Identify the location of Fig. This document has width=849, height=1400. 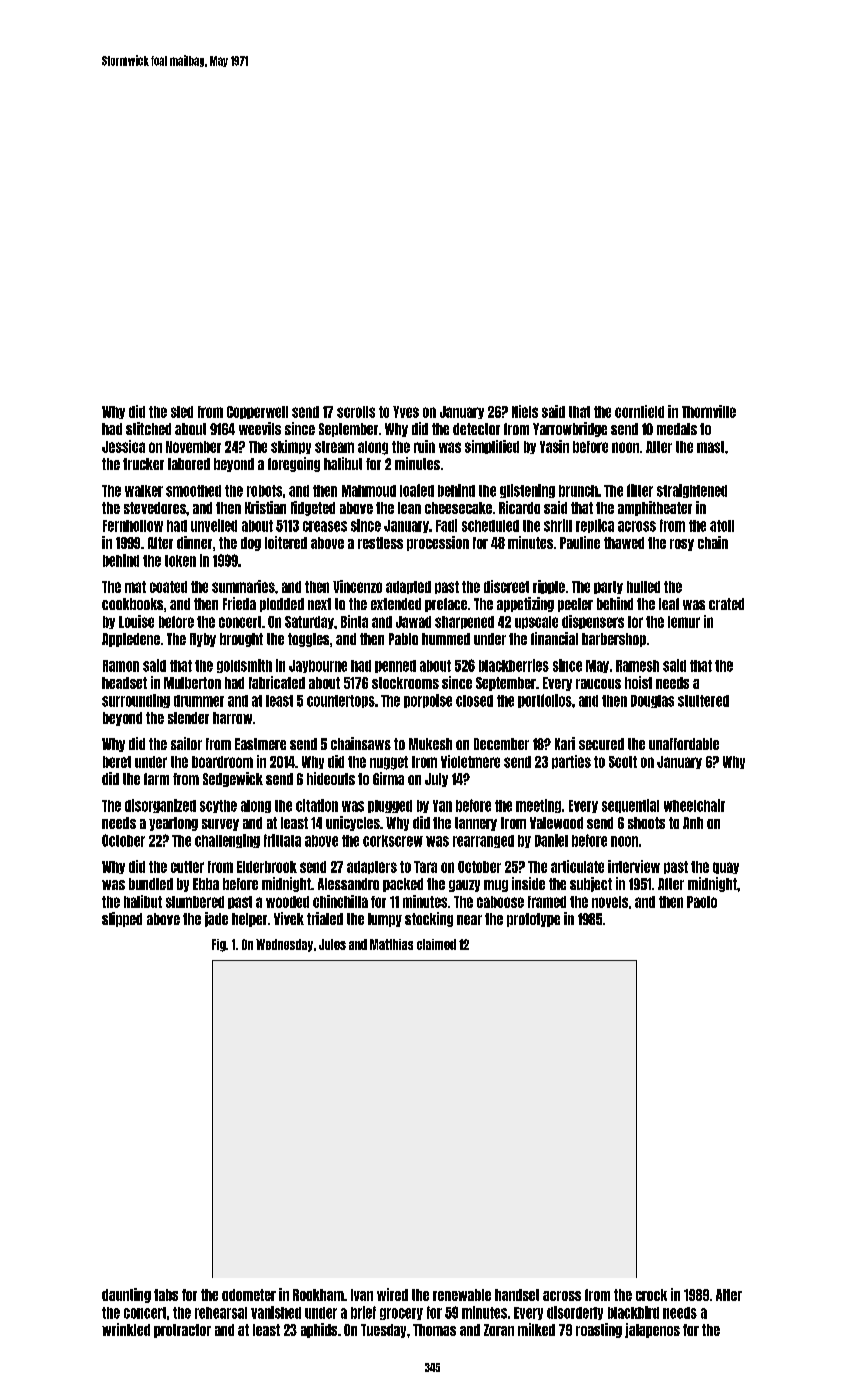
(219, 945).
